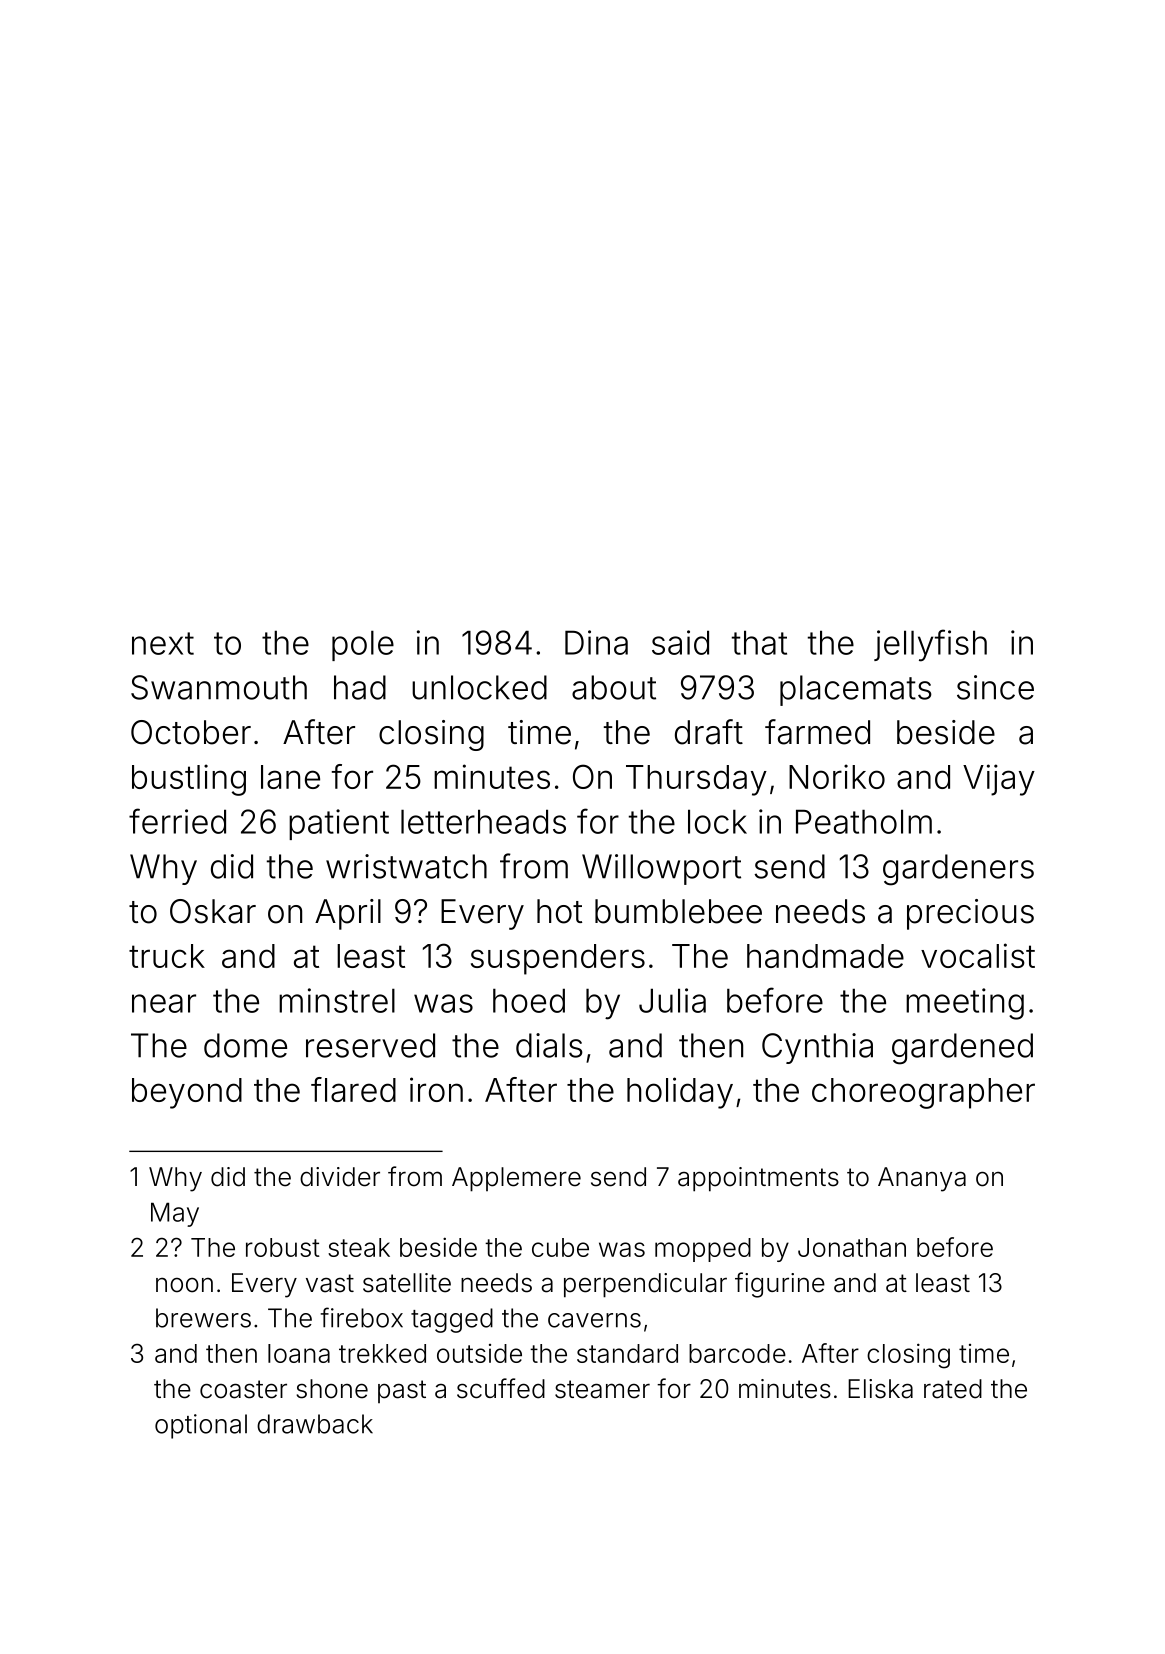 This screenshot has width=1165, height=1654. Describe the element at coordinates (163, 643) in the screenshot. I see `next` at that location.
